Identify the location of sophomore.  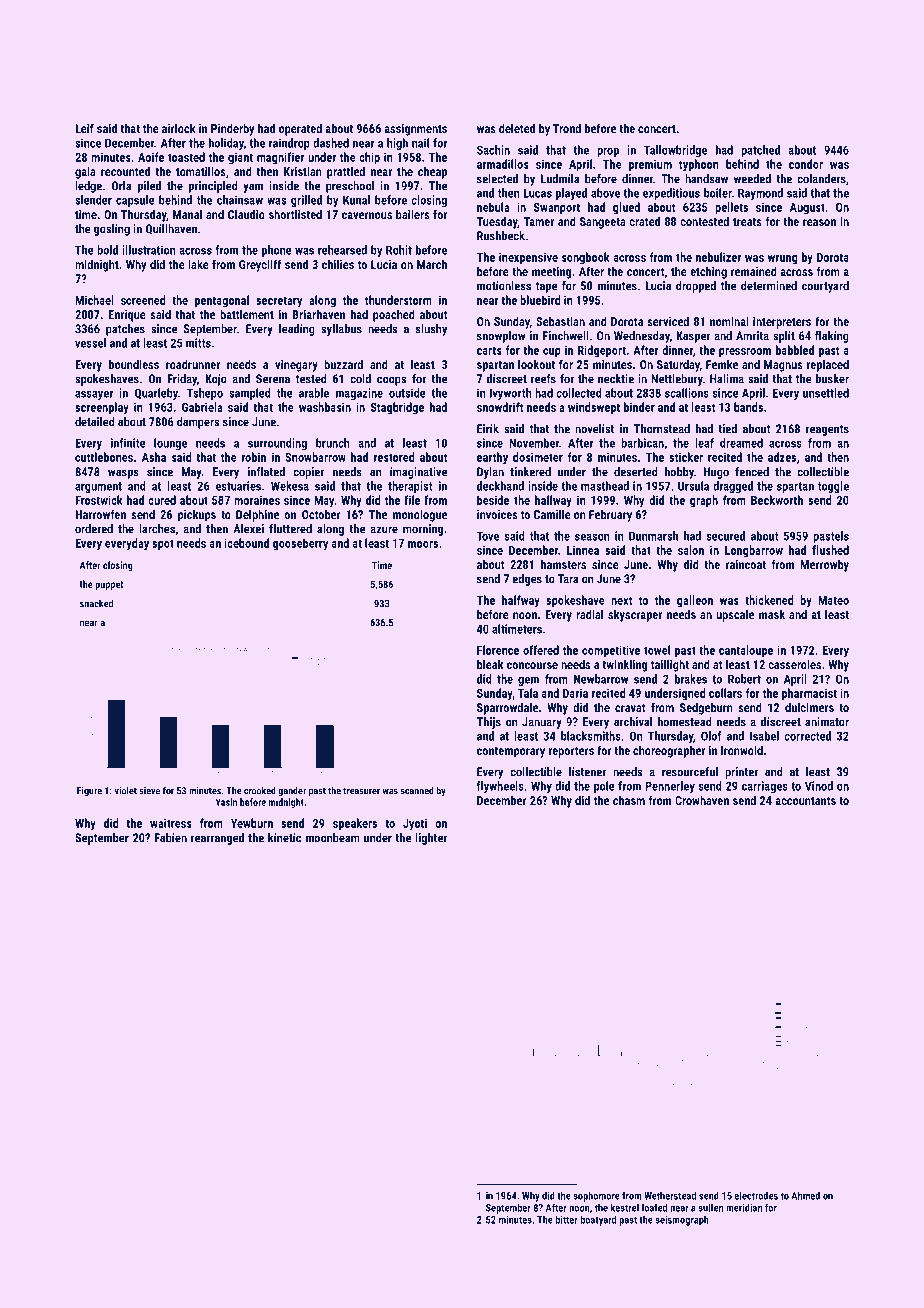
(596, 1196).
